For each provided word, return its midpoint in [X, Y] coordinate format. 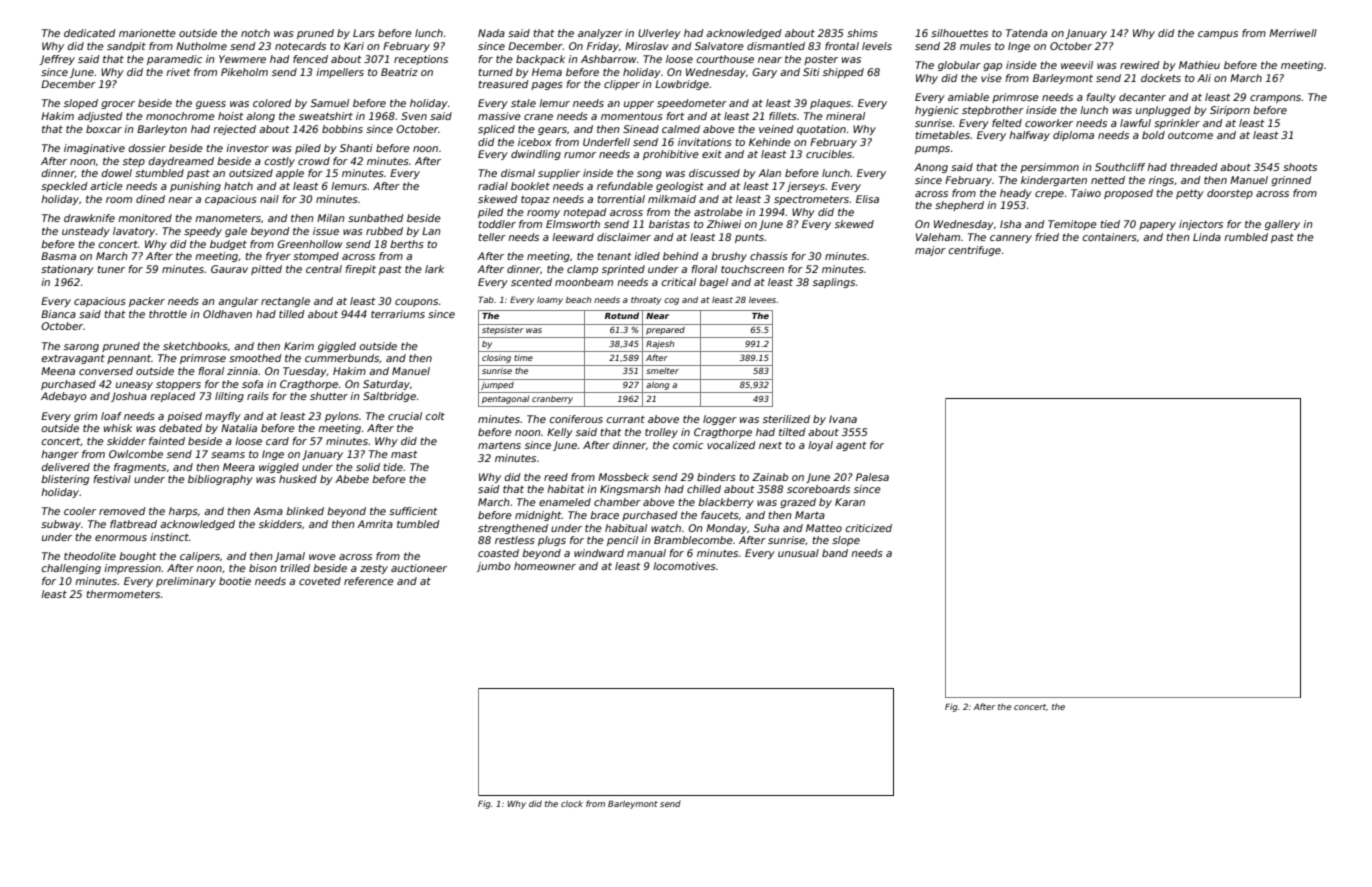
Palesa [872, 477]
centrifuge [974, 251]
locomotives [684, 566]
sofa [252, 384]
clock [572, 803]
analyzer [600, 34]
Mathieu [1199, 65]
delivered [65, 467]
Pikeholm [244, 72]
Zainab [770, 477]
